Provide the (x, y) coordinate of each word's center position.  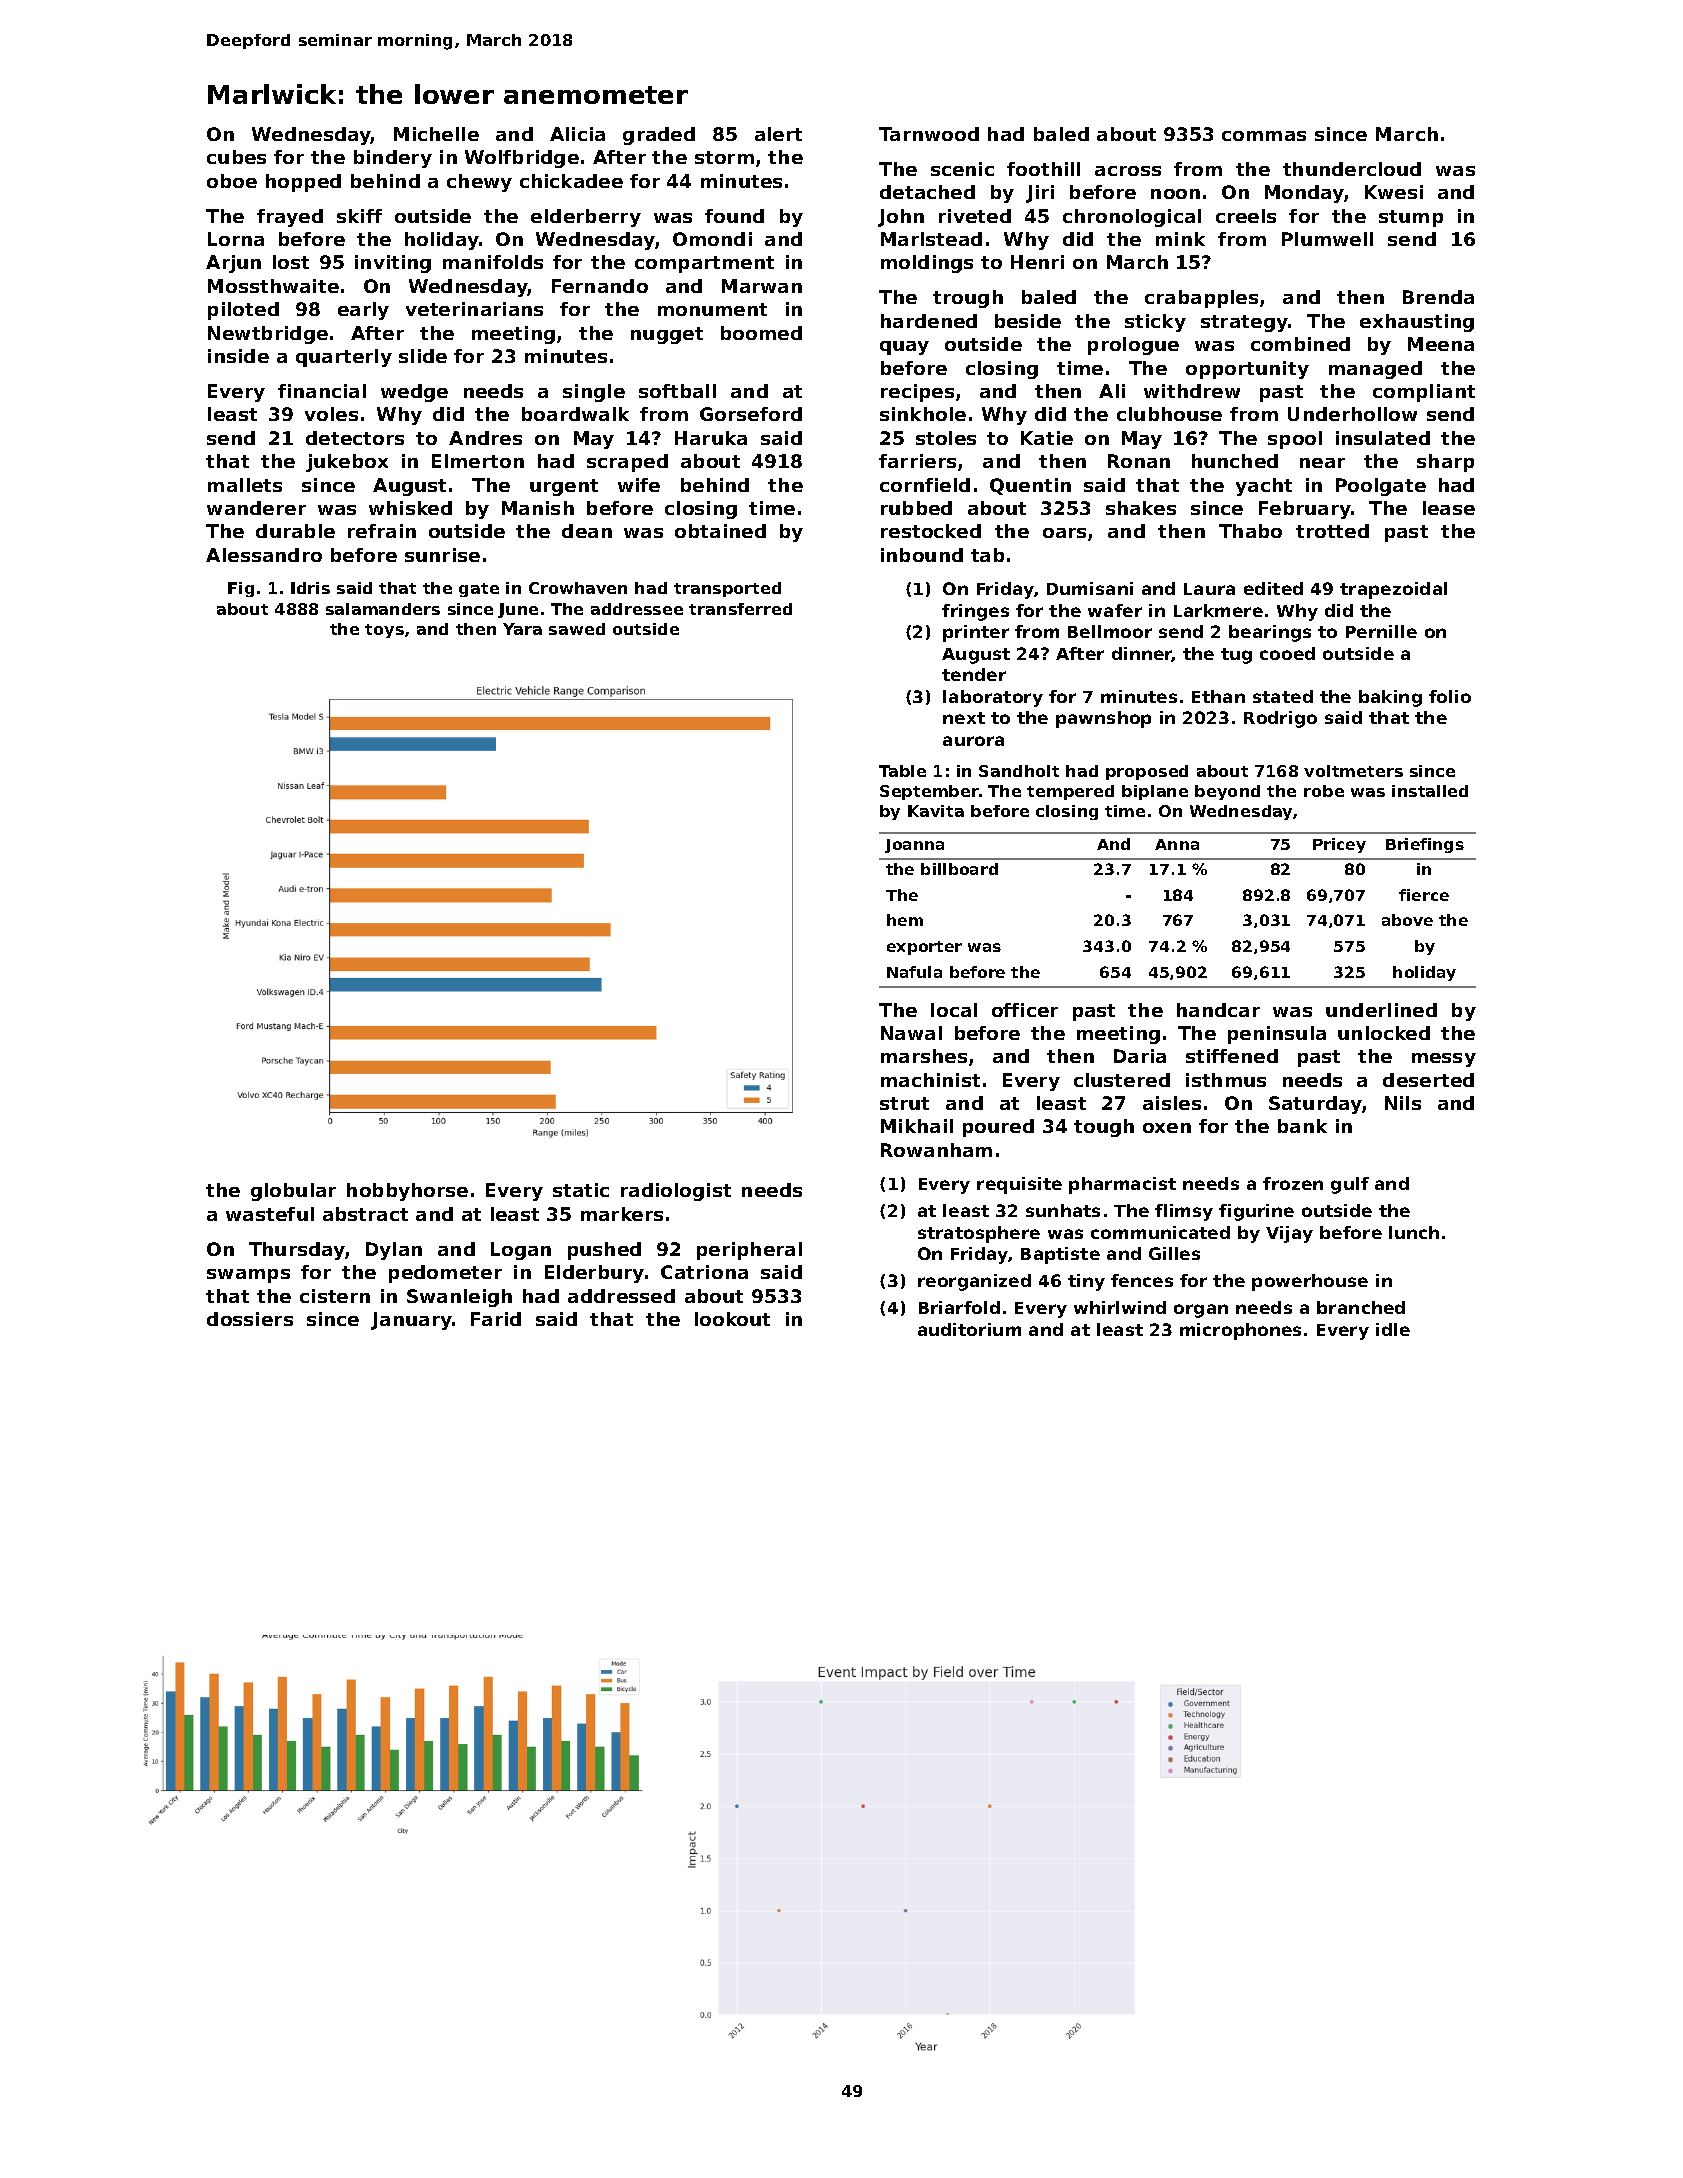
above (1407, 920)
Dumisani (1090, 588)
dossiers (250, 1319)
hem (905, 920)
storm (724, 157)
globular (293, 1192)
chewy (479, 183)
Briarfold (959, 1307)
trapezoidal (1393, 590)
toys (384, 631)
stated (1283, 696)
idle (1393, 1329)
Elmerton (478, 461)
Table (902, 771)
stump (1411, 218)
